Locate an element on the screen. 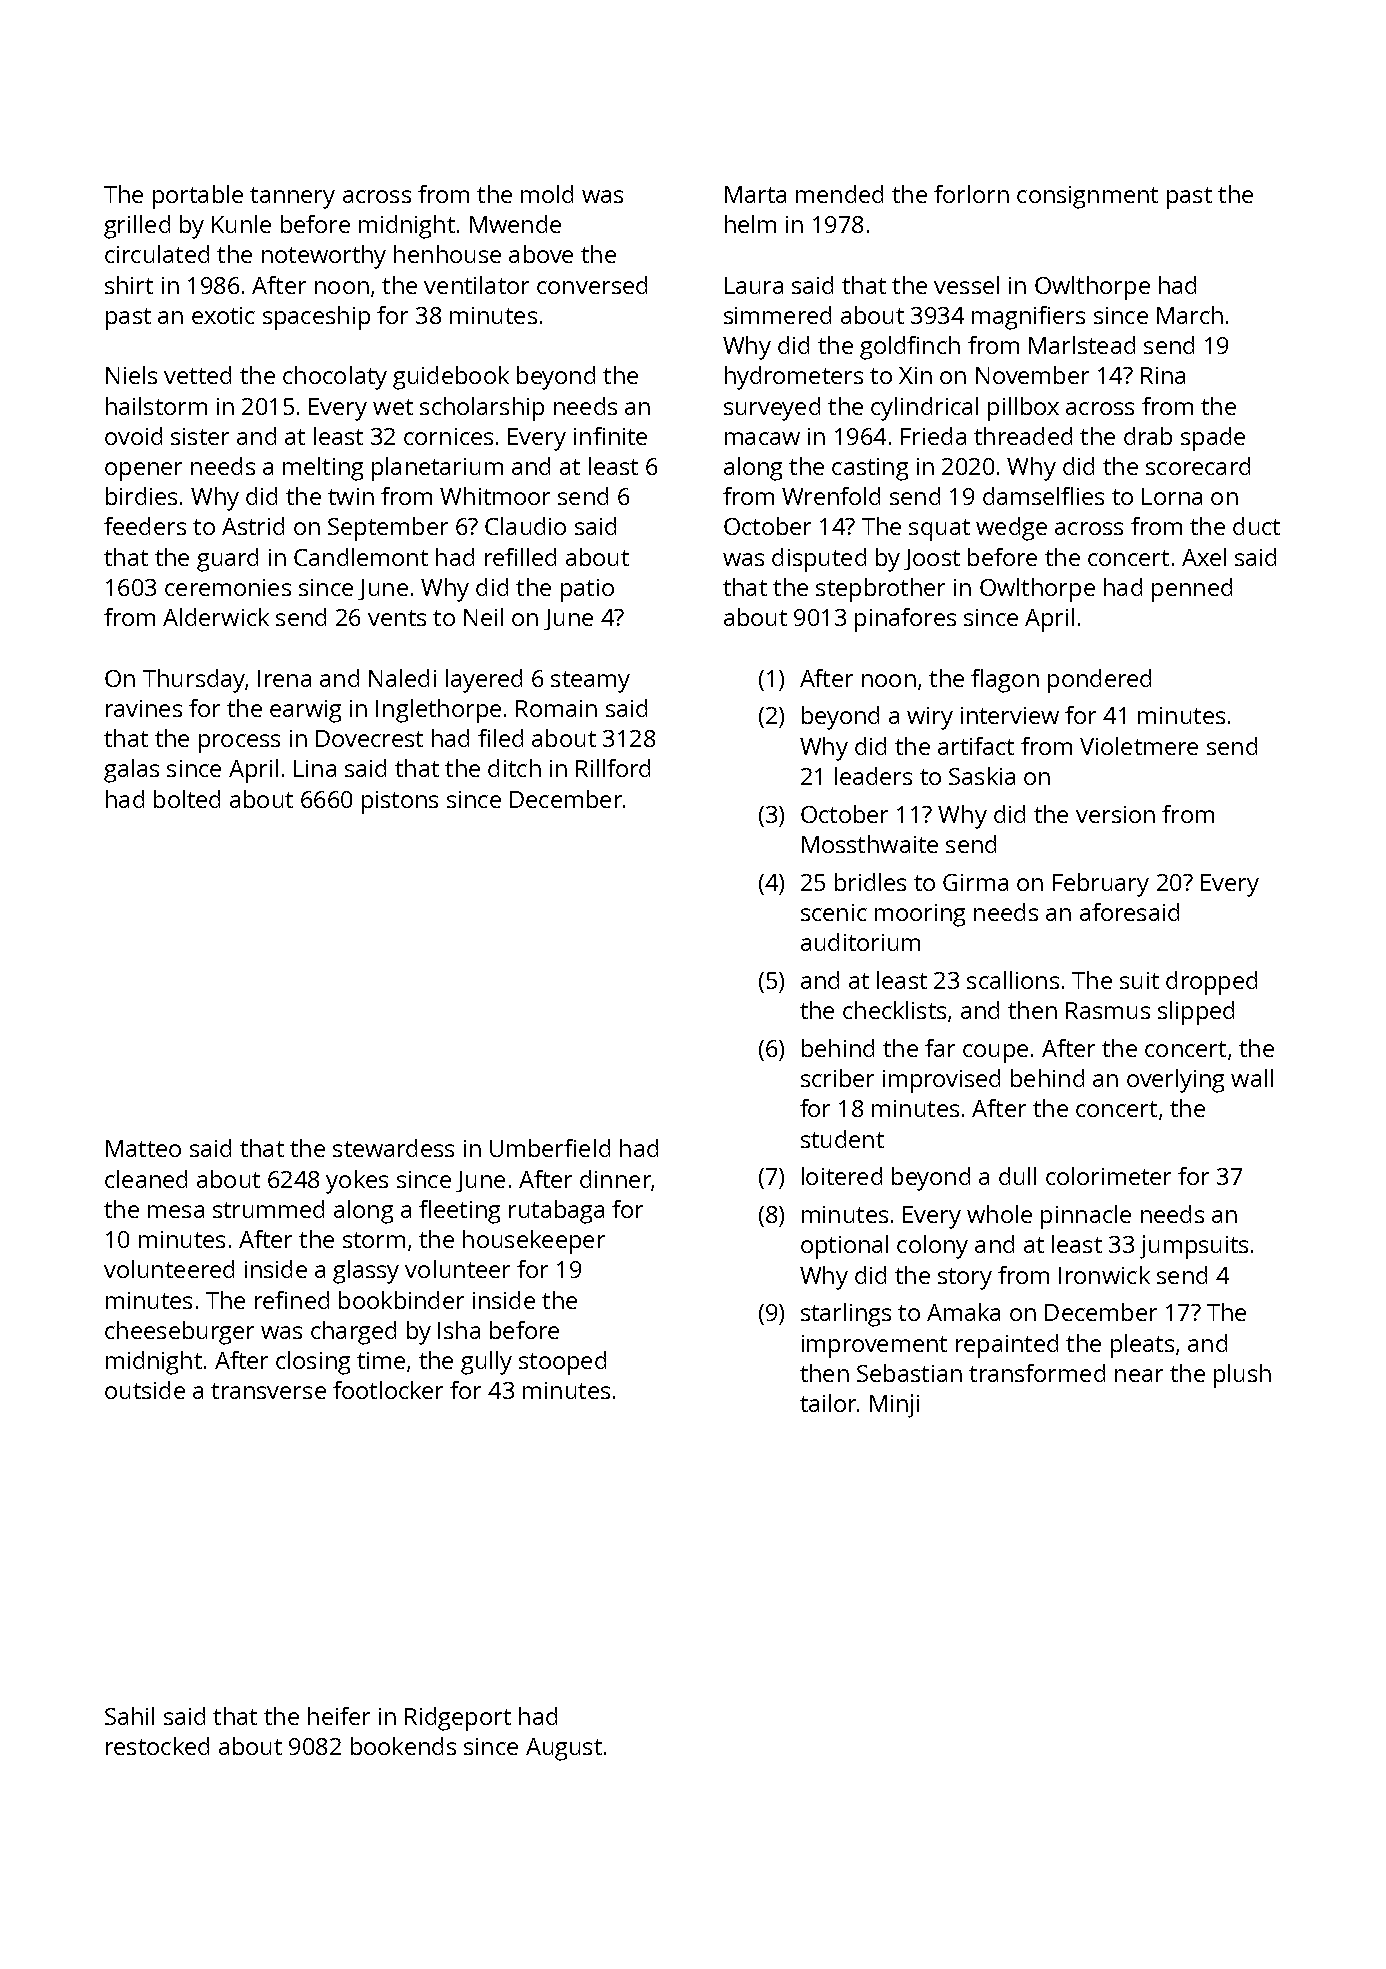 Image resolution: width=1386 pixels, height=1969 pixels. outside is located at coordinates (145, 1390).
